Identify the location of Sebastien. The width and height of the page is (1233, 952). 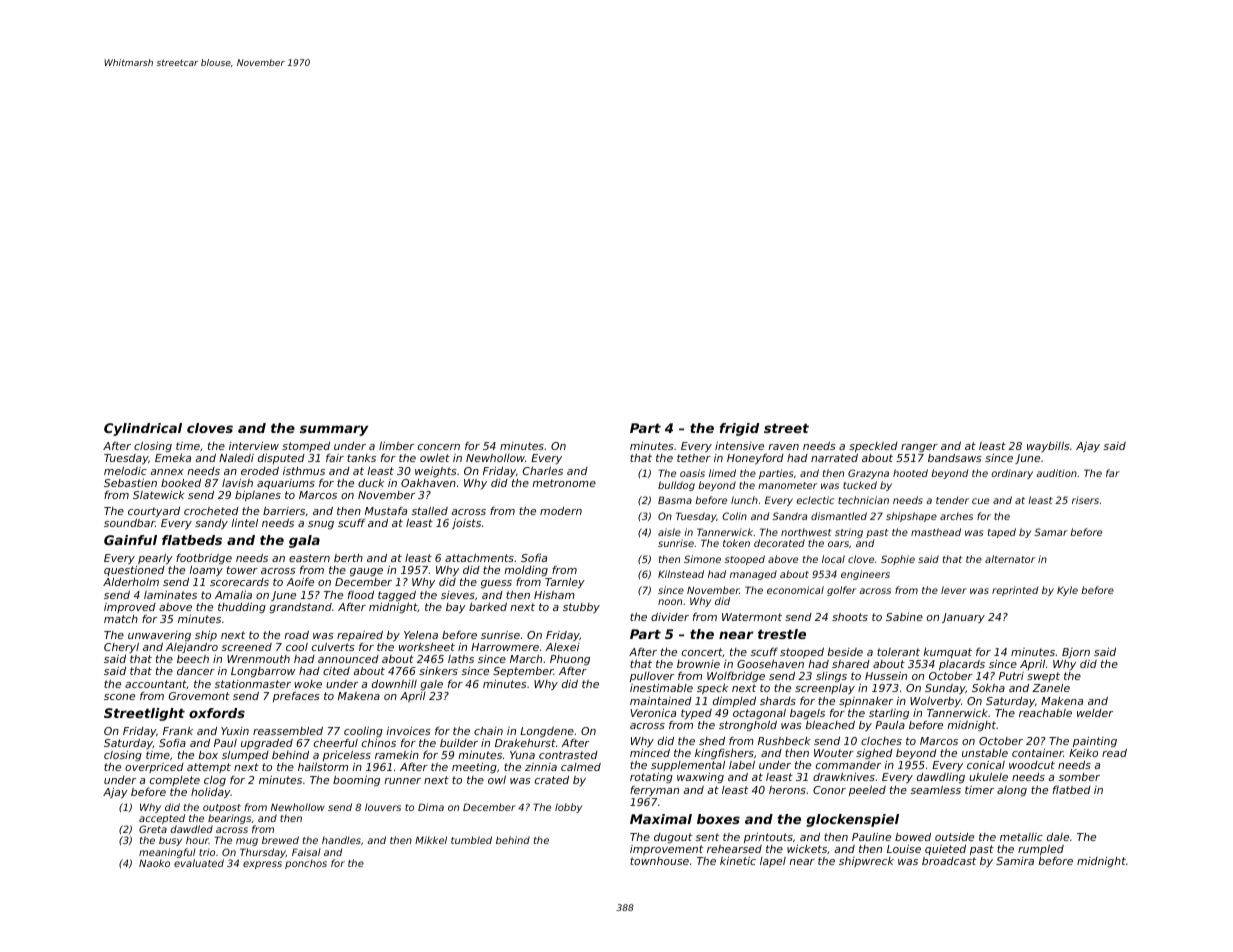
(130, 482).
